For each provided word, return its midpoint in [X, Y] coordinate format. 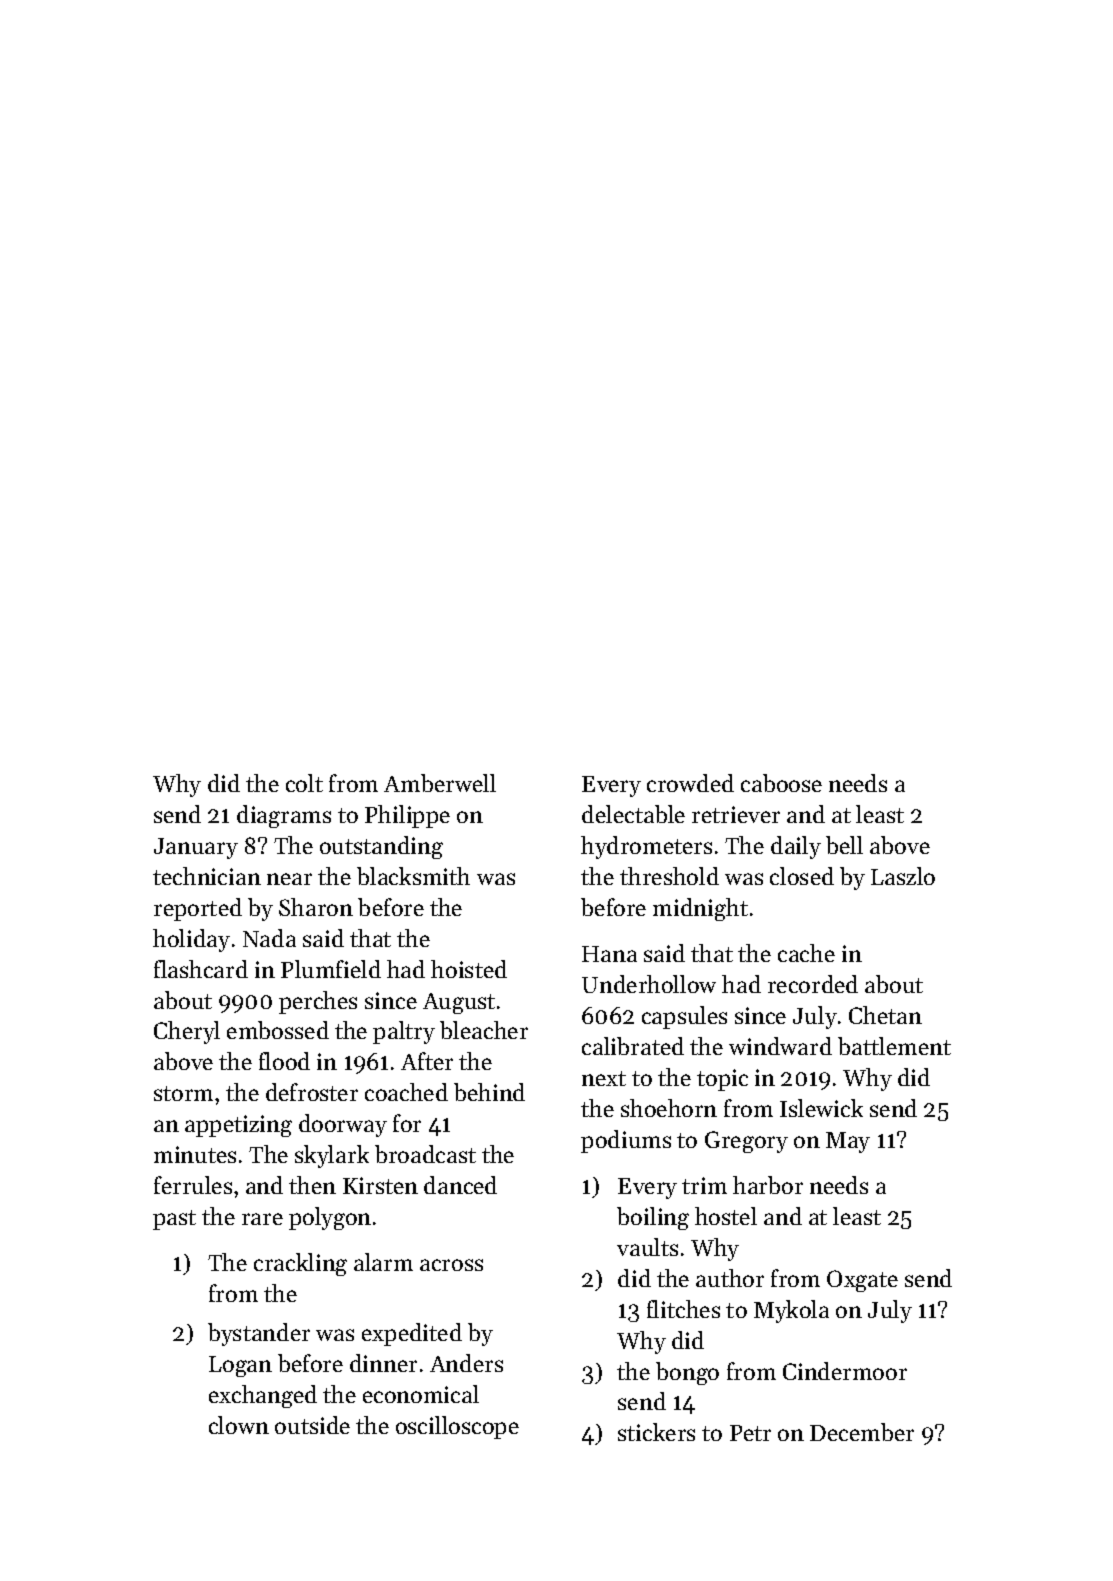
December [862, 1432]
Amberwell [440, 783]
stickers [656, 1432]
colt [304, 783]
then [312, 1185]
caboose [781, 783]
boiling [653, 1218]
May [848, 1142]
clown [239, 1425]
